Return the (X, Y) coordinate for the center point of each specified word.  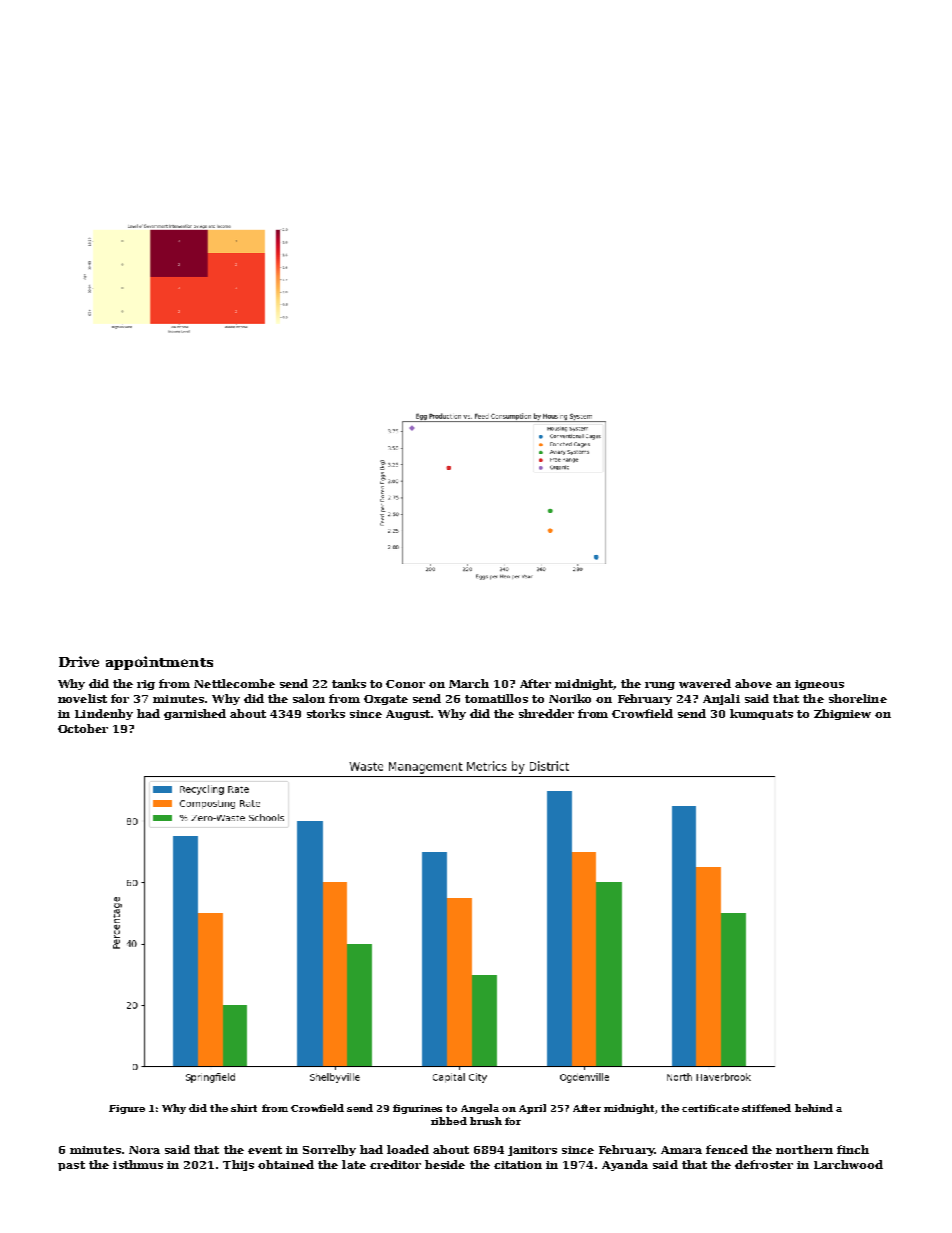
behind (814, 1108)
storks (326, 713)
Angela (480, 1109)
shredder (546, 713)
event (265, 1150)
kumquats (761, 714)
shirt (244, 1108)
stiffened (766, 1108)
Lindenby (104, 714)
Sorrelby (329, 1150)
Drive (79, 661)
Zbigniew (842, 714)
